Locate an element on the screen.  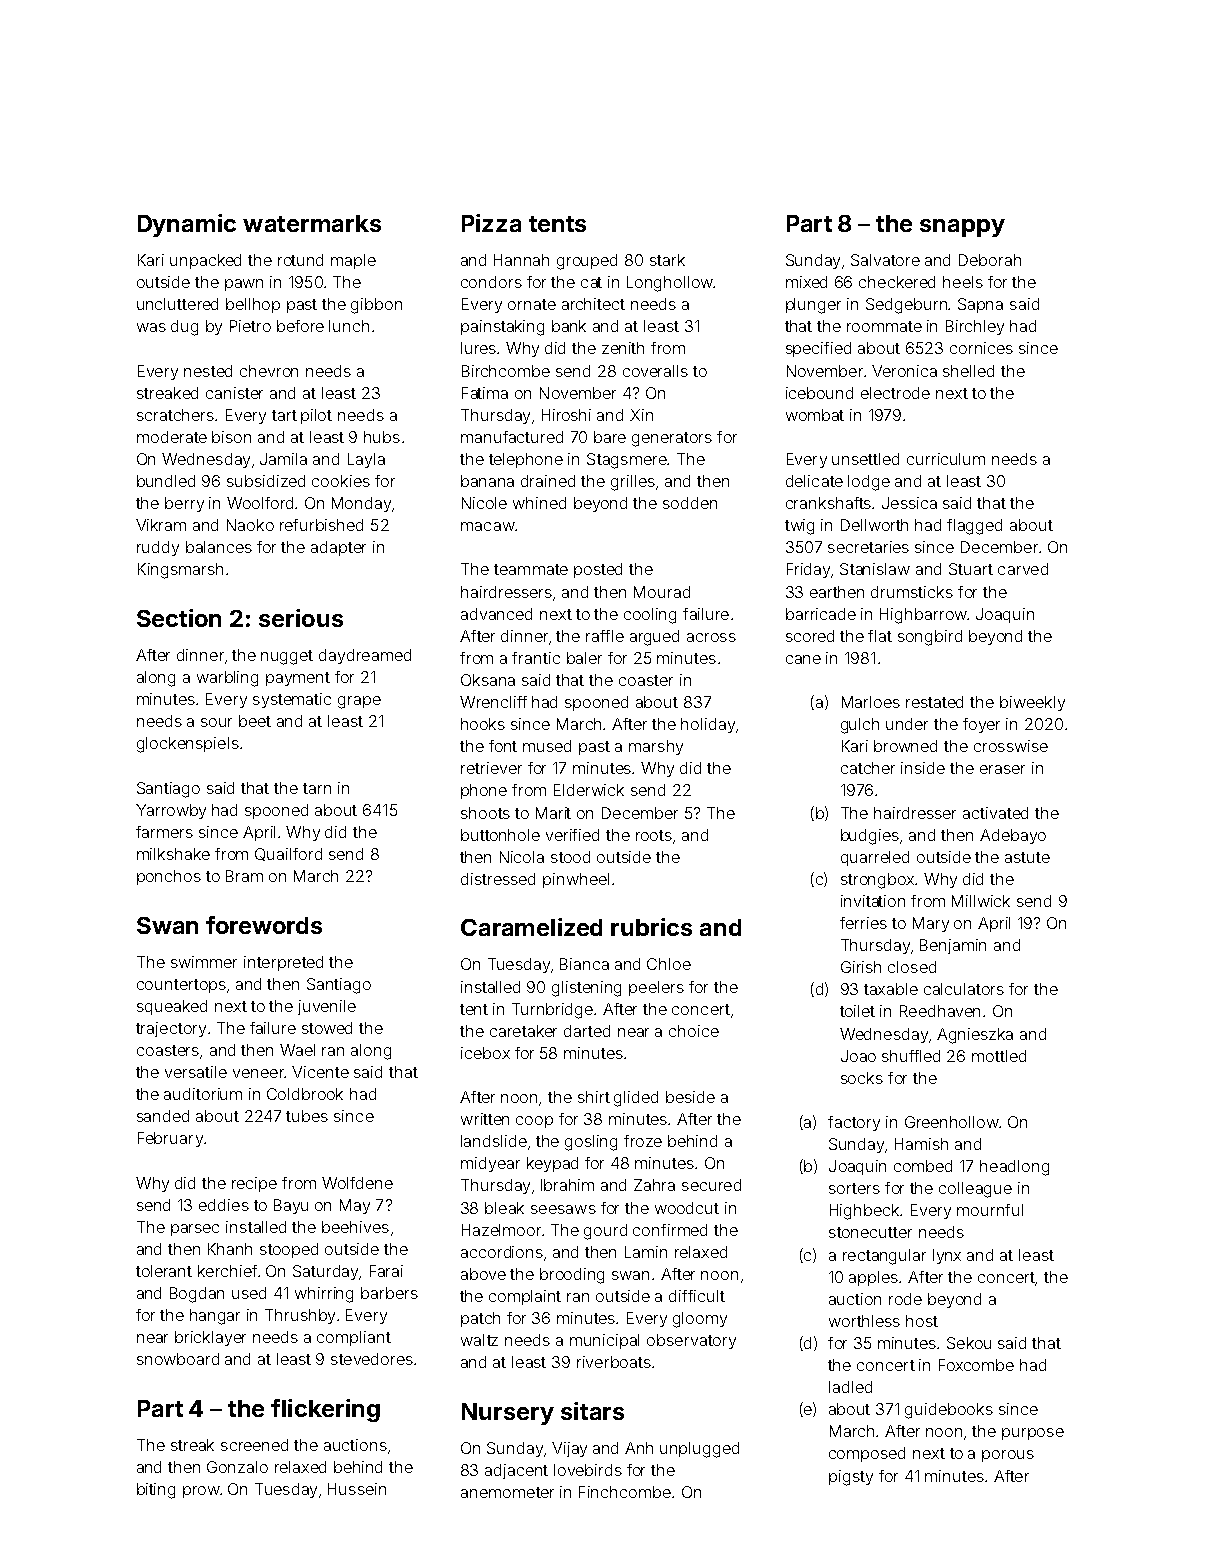
Jessica is located at coordinates (909, 503).
